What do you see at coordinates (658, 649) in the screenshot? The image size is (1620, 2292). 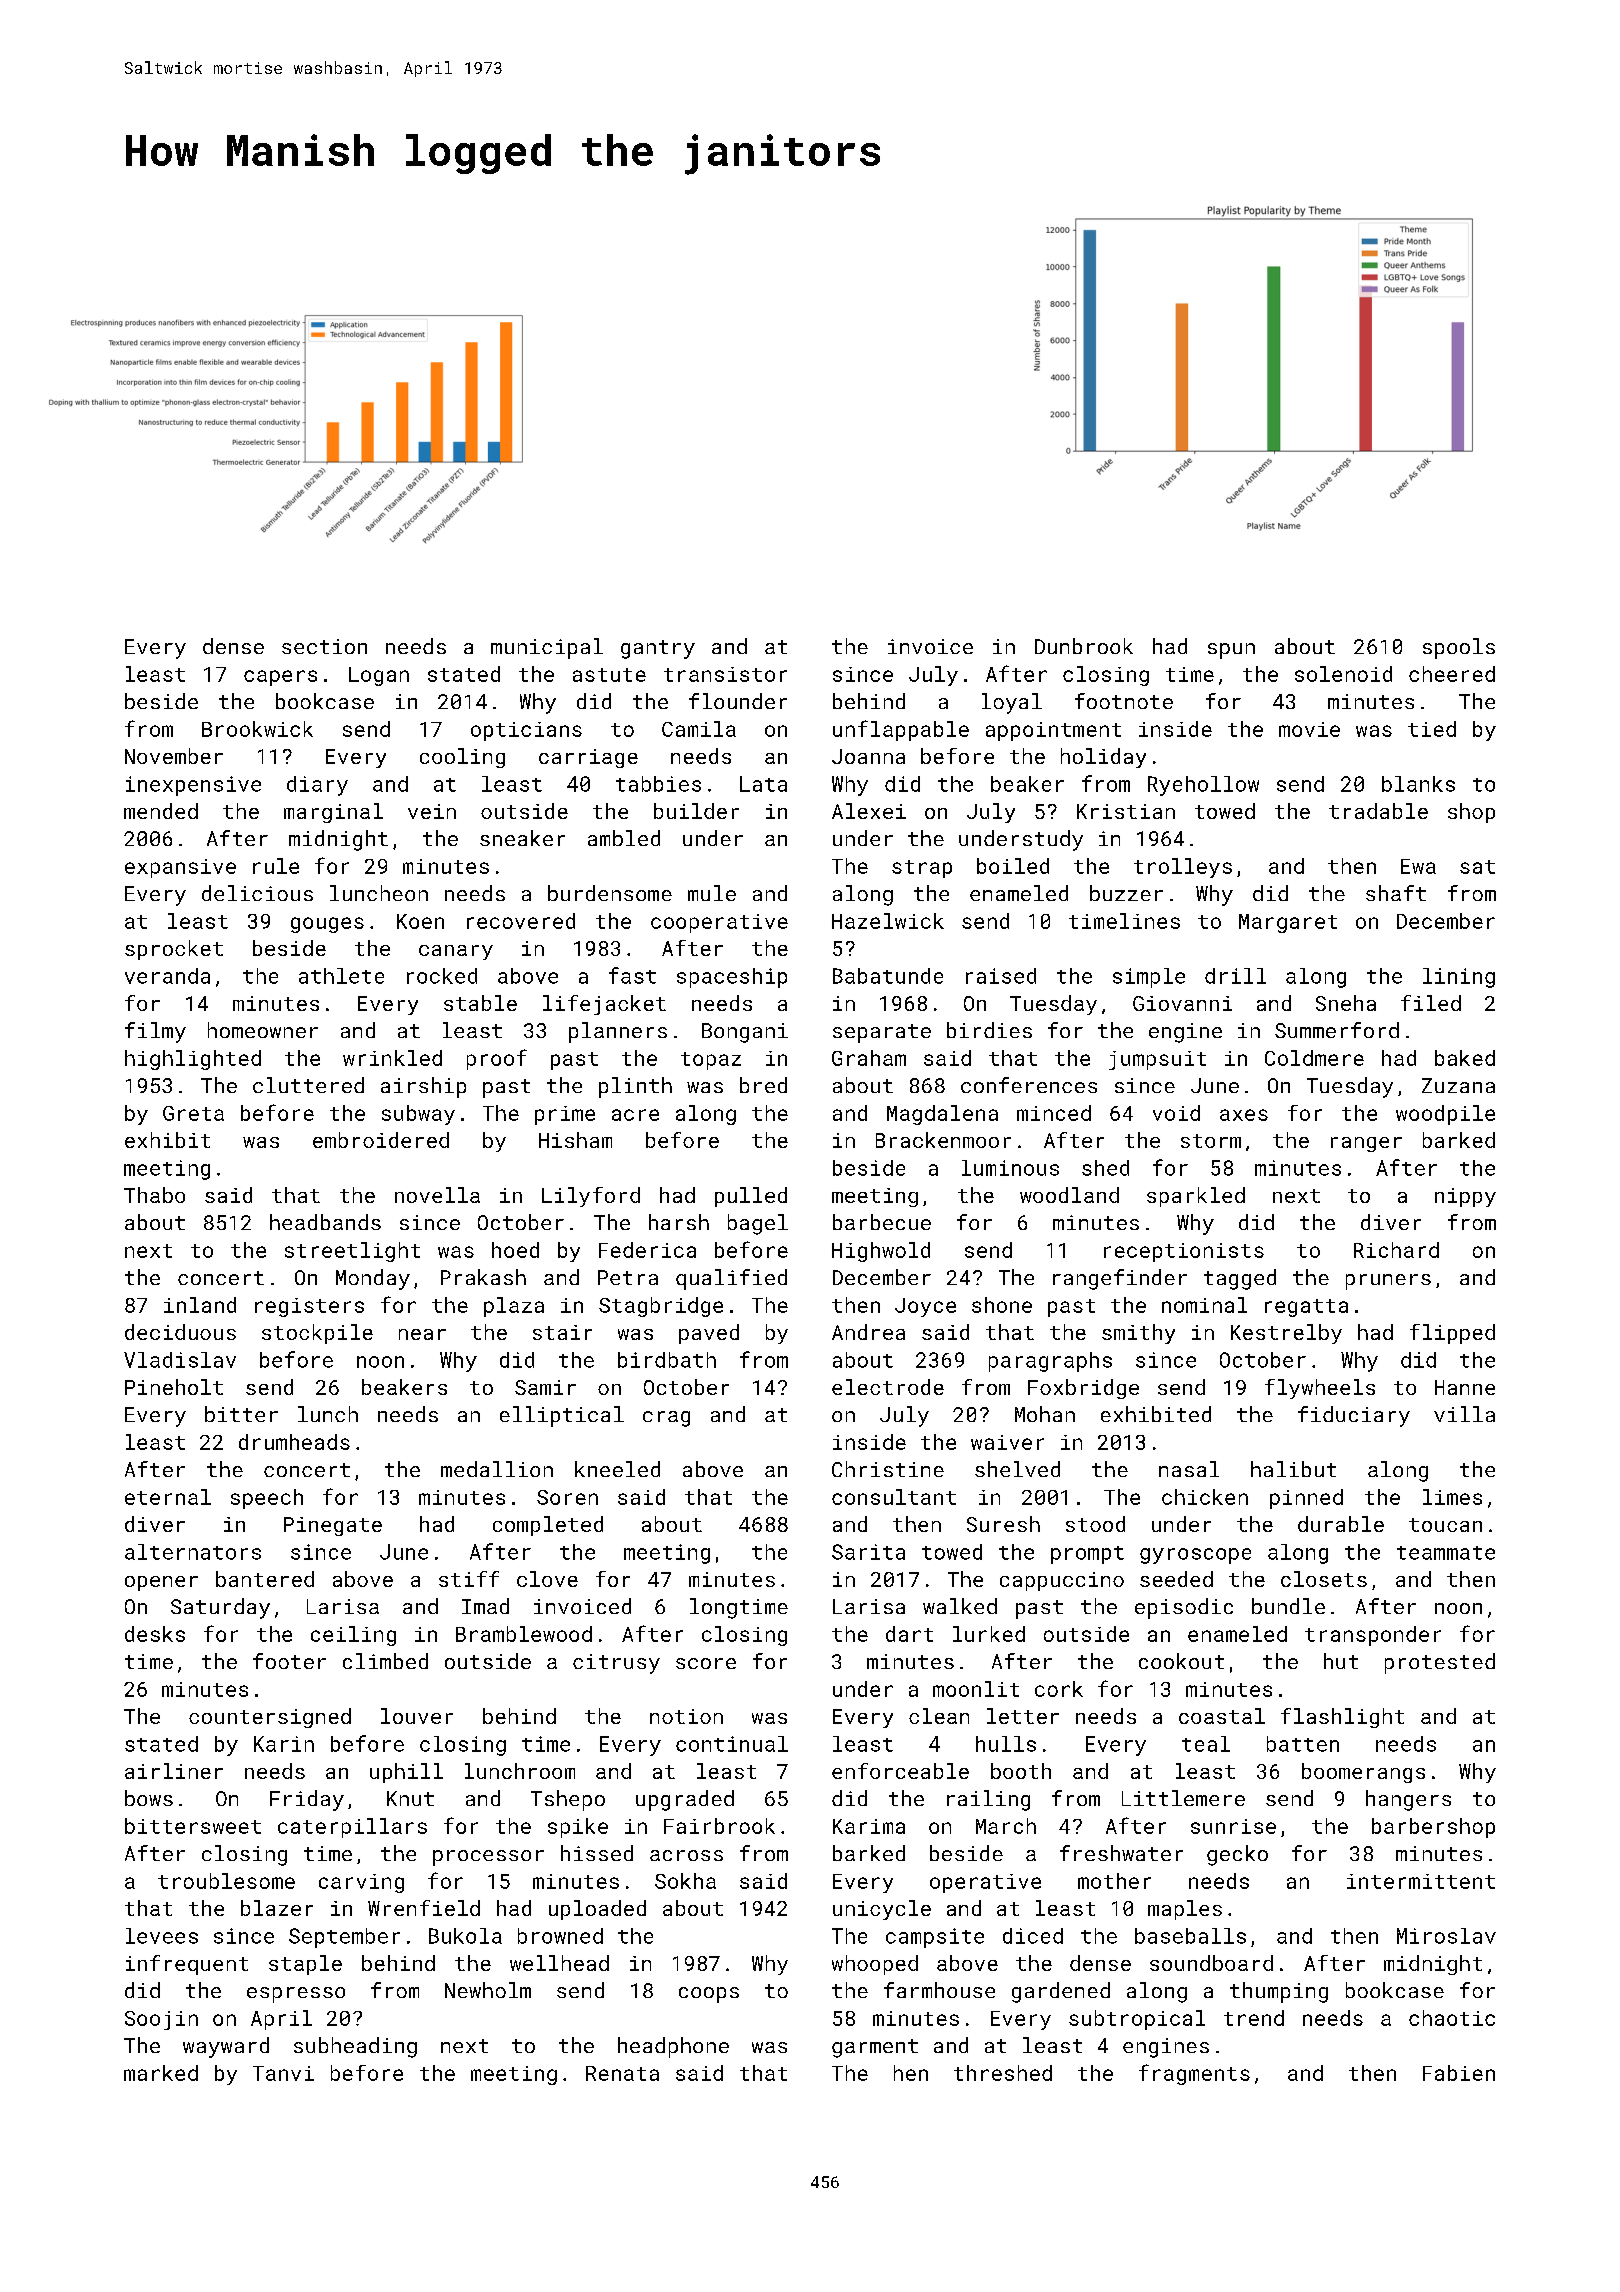 I see `gantry` at bounding box center [658, 649].
